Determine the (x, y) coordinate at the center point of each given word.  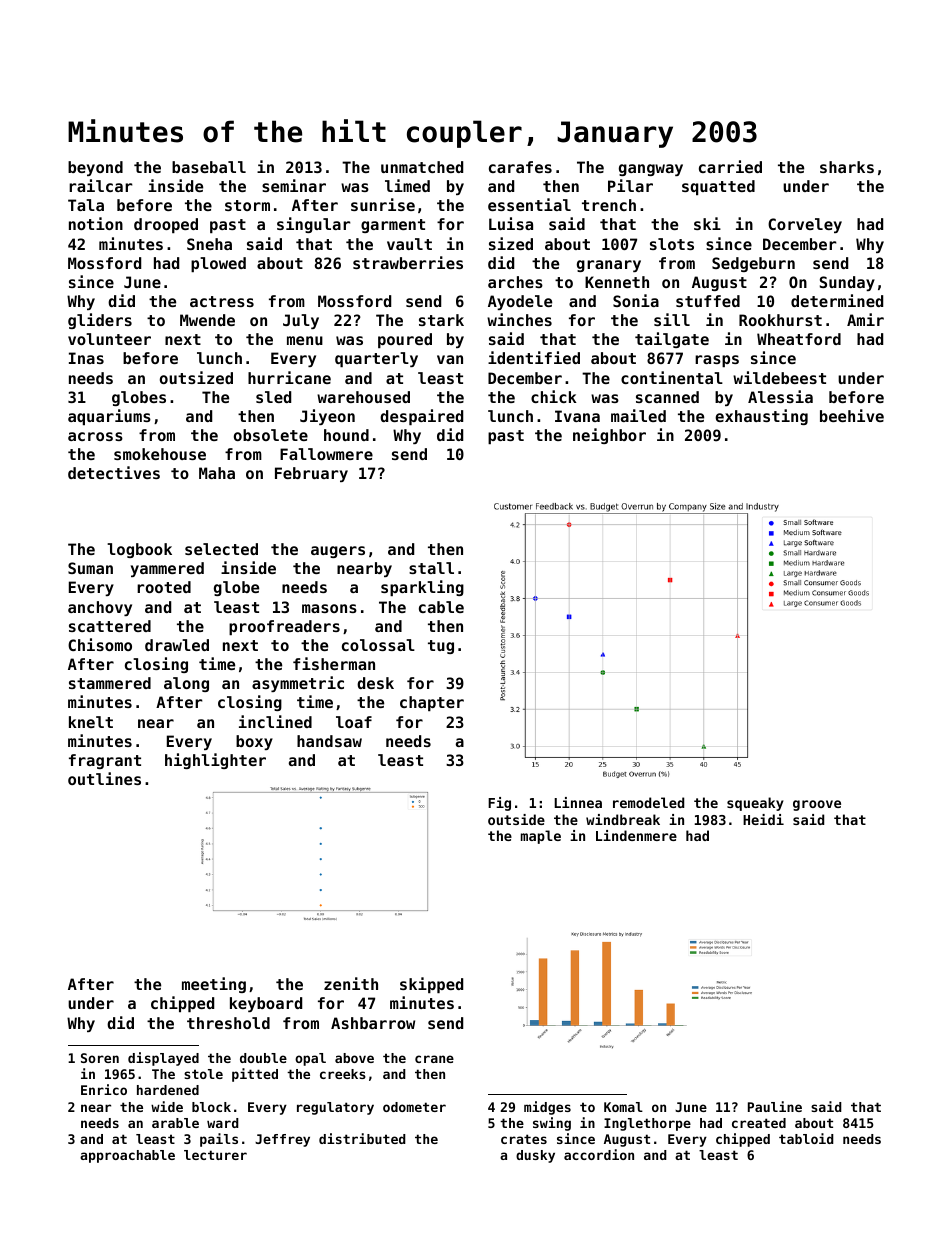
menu (305, 340)
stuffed (708, 301)
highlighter (215, 761)
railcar (101, 185)
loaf (354, 722)
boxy (254, 742)
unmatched (422, 167)
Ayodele (520, 302)
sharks (847, 167)
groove (817, 805)
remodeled (648, 802)
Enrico (104, 1089)
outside (516, 819)
